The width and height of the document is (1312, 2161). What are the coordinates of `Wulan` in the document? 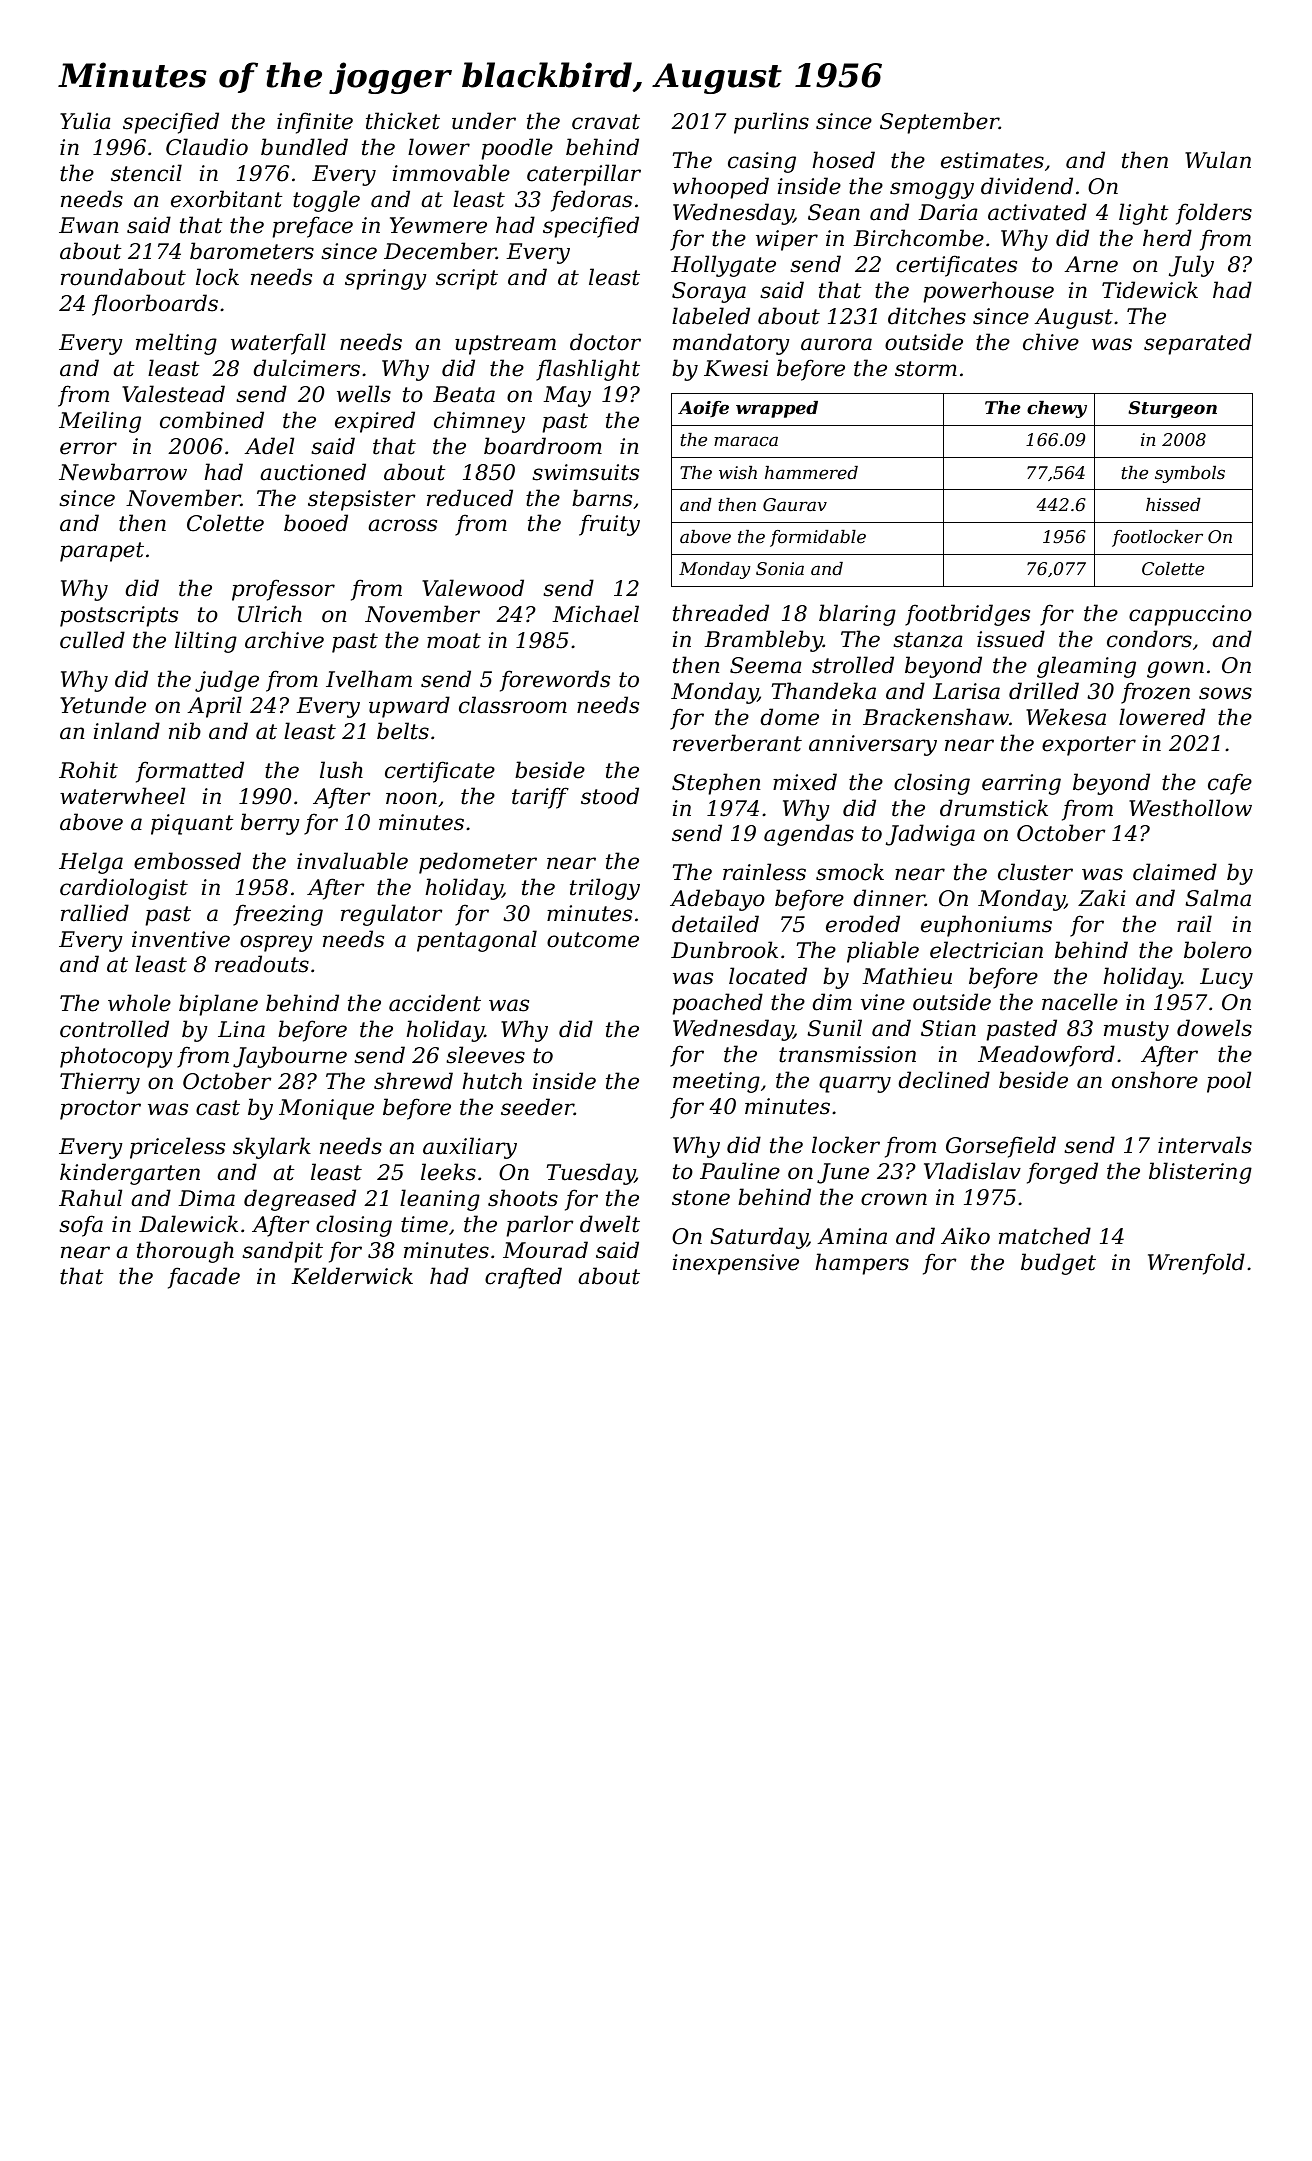 It's located at (1218, 160).
